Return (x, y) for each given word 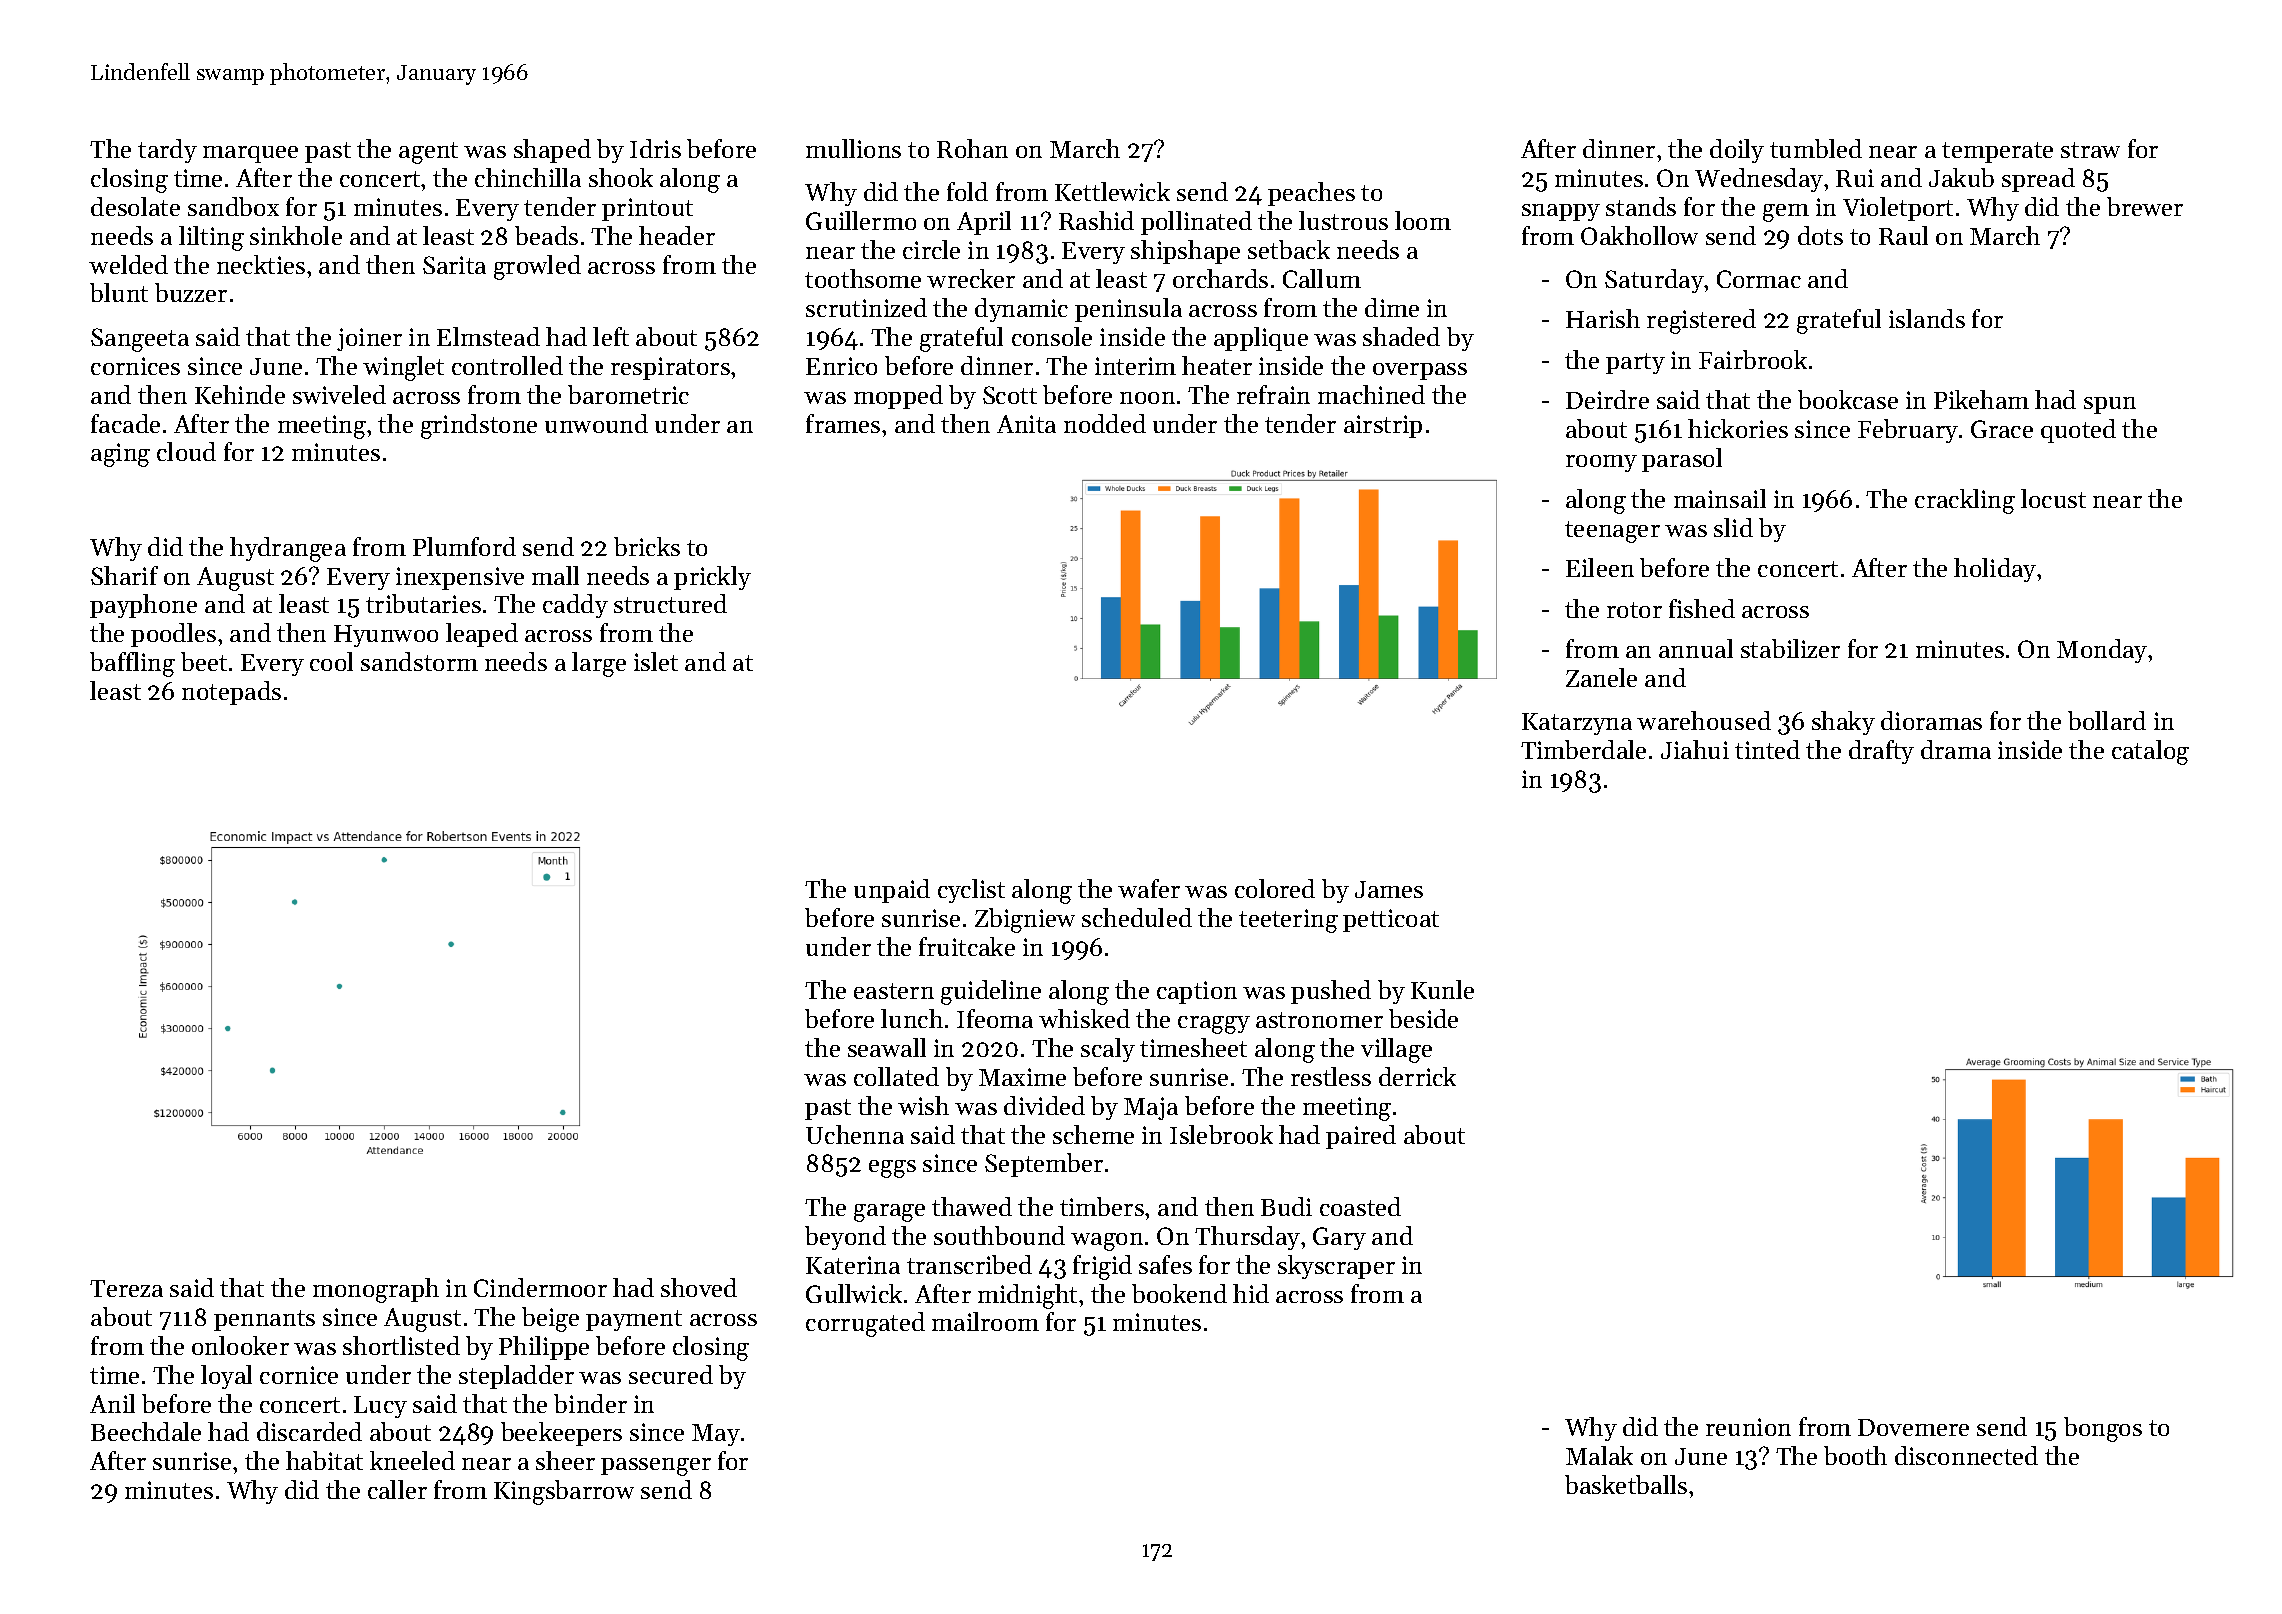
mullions (853, 148)
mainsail (1720, 498)
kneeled (412, 1460)
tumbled (1816, 148)
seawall (887, 1047)
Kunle (1442, 989)
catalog (2150, 752)
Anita (1026, 424)
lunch (912, 1018)
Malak (1599, 1455)
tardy (167, 151)
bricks (647, 546)
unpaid (892, 891)
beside (1423, 1018)
